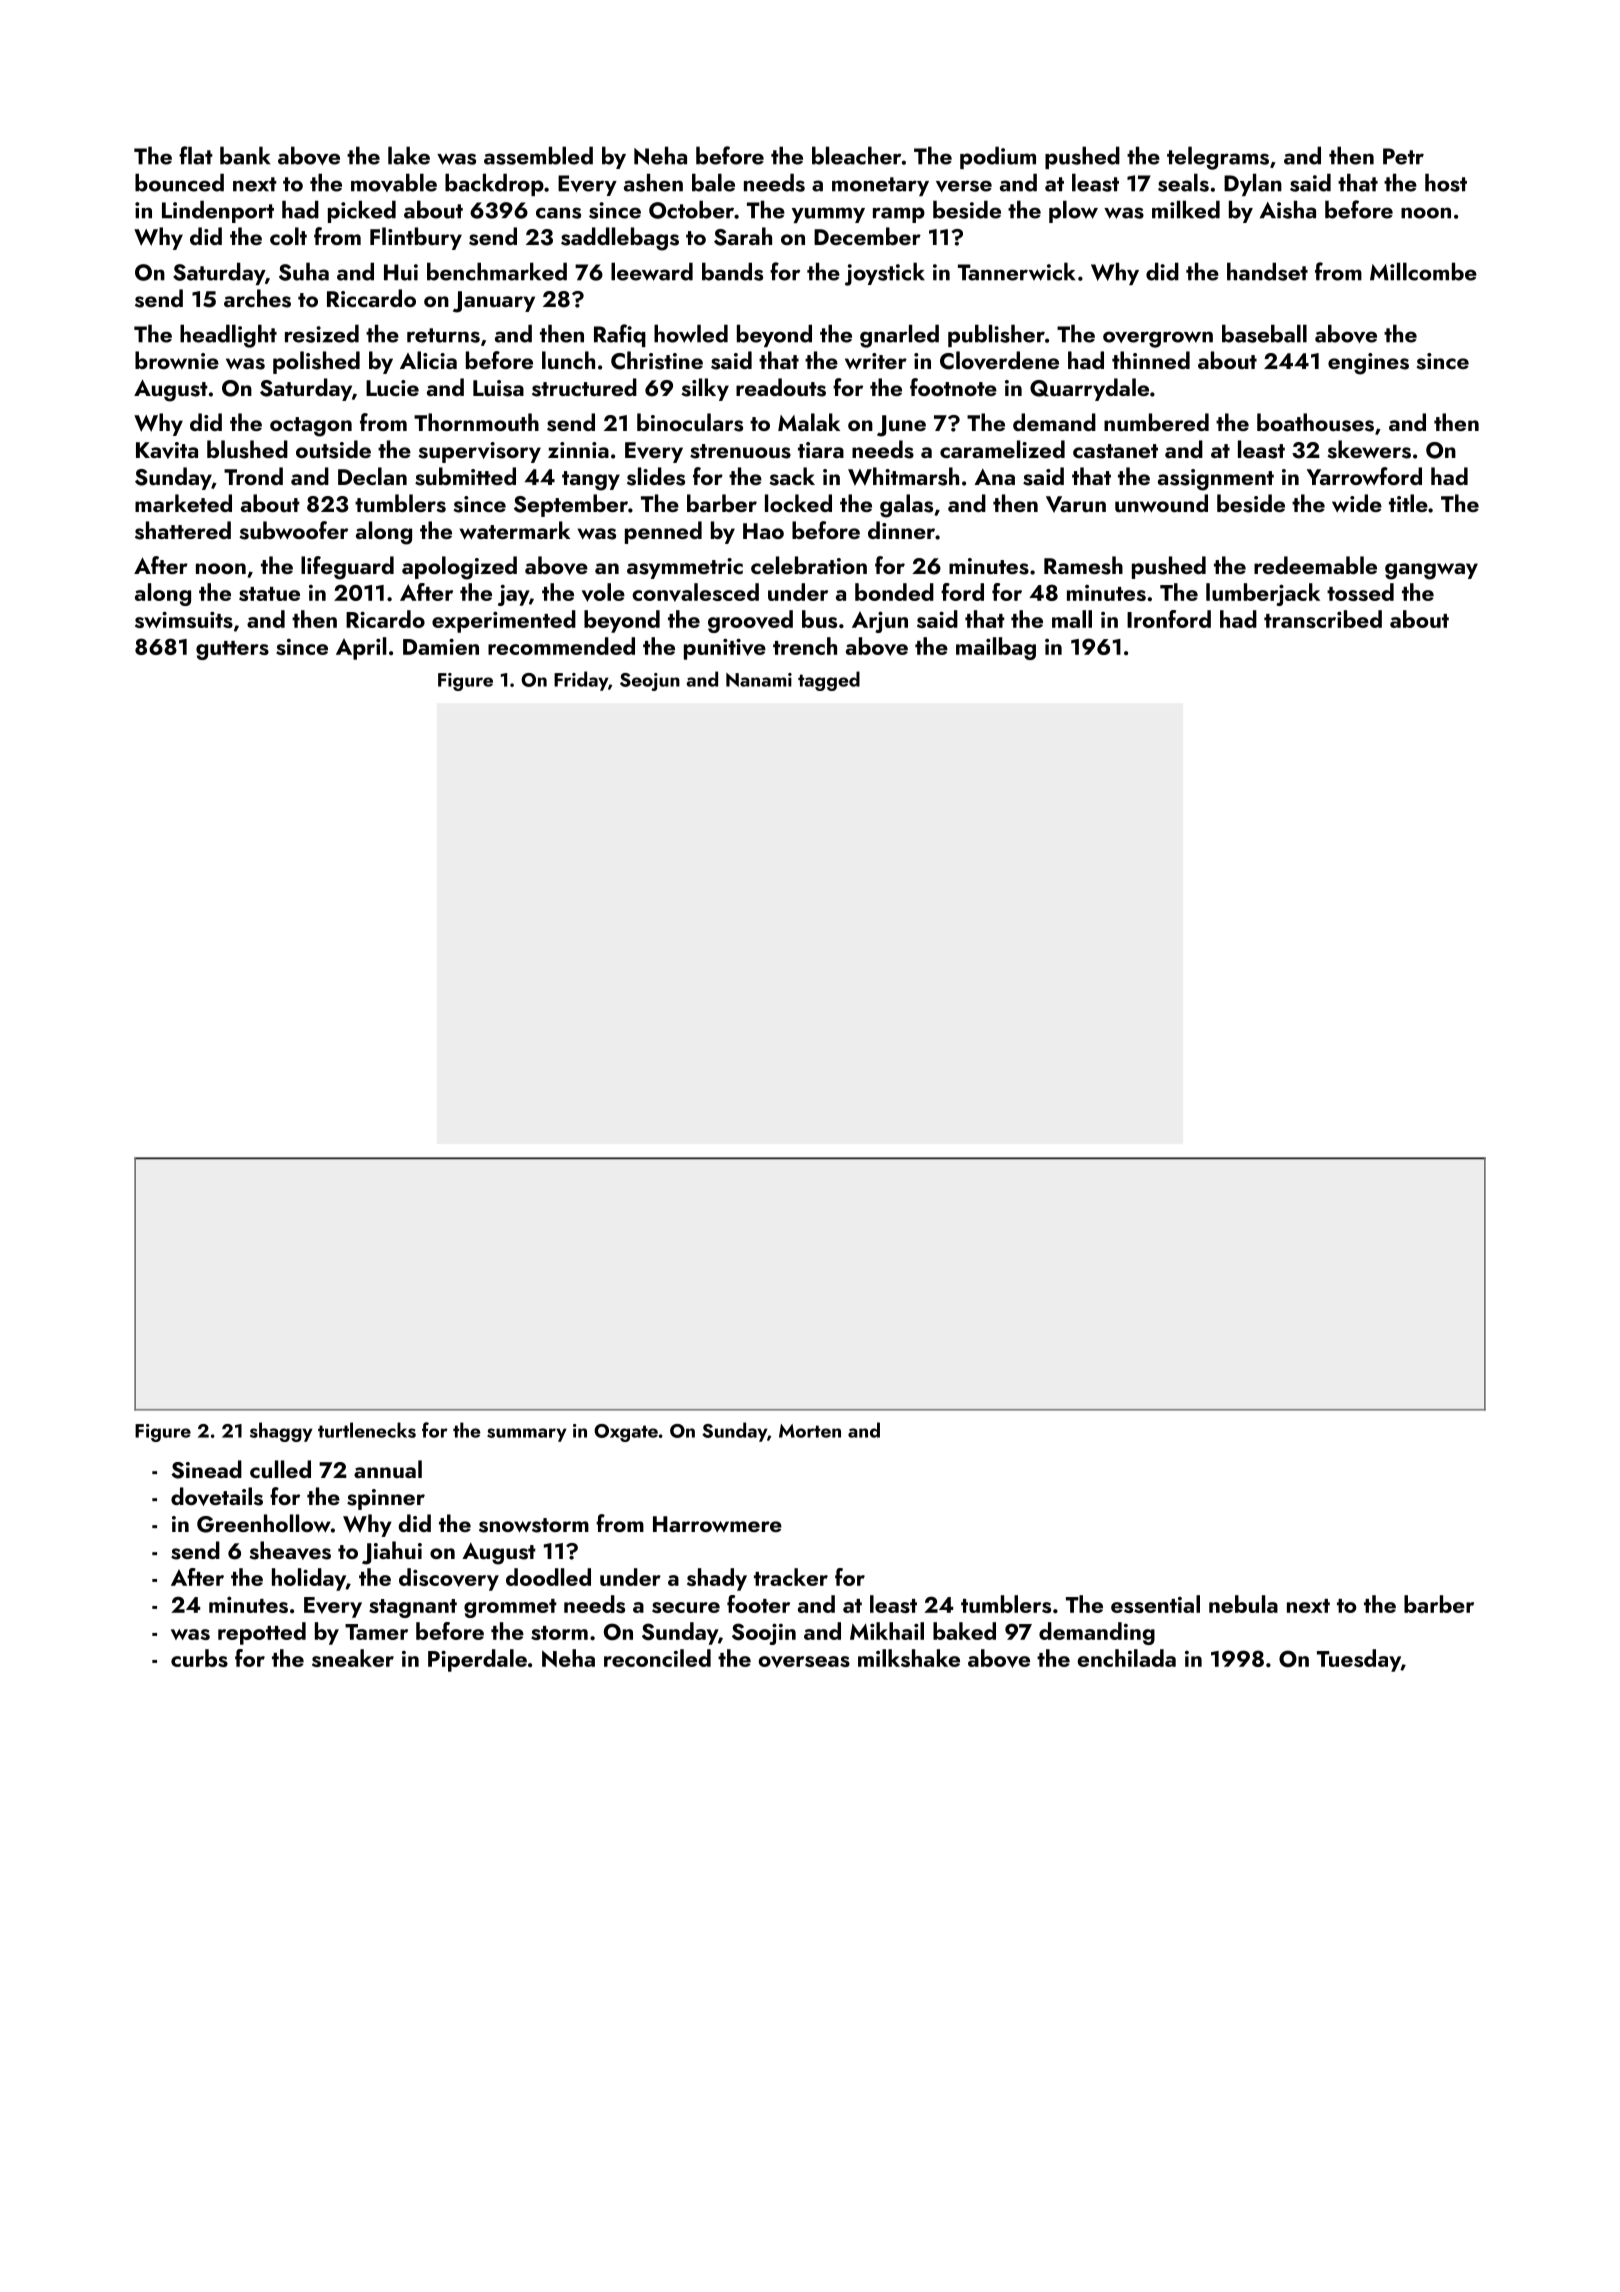 The image size is (1620, 2292). I want to click on structured, so click(584, 387).
